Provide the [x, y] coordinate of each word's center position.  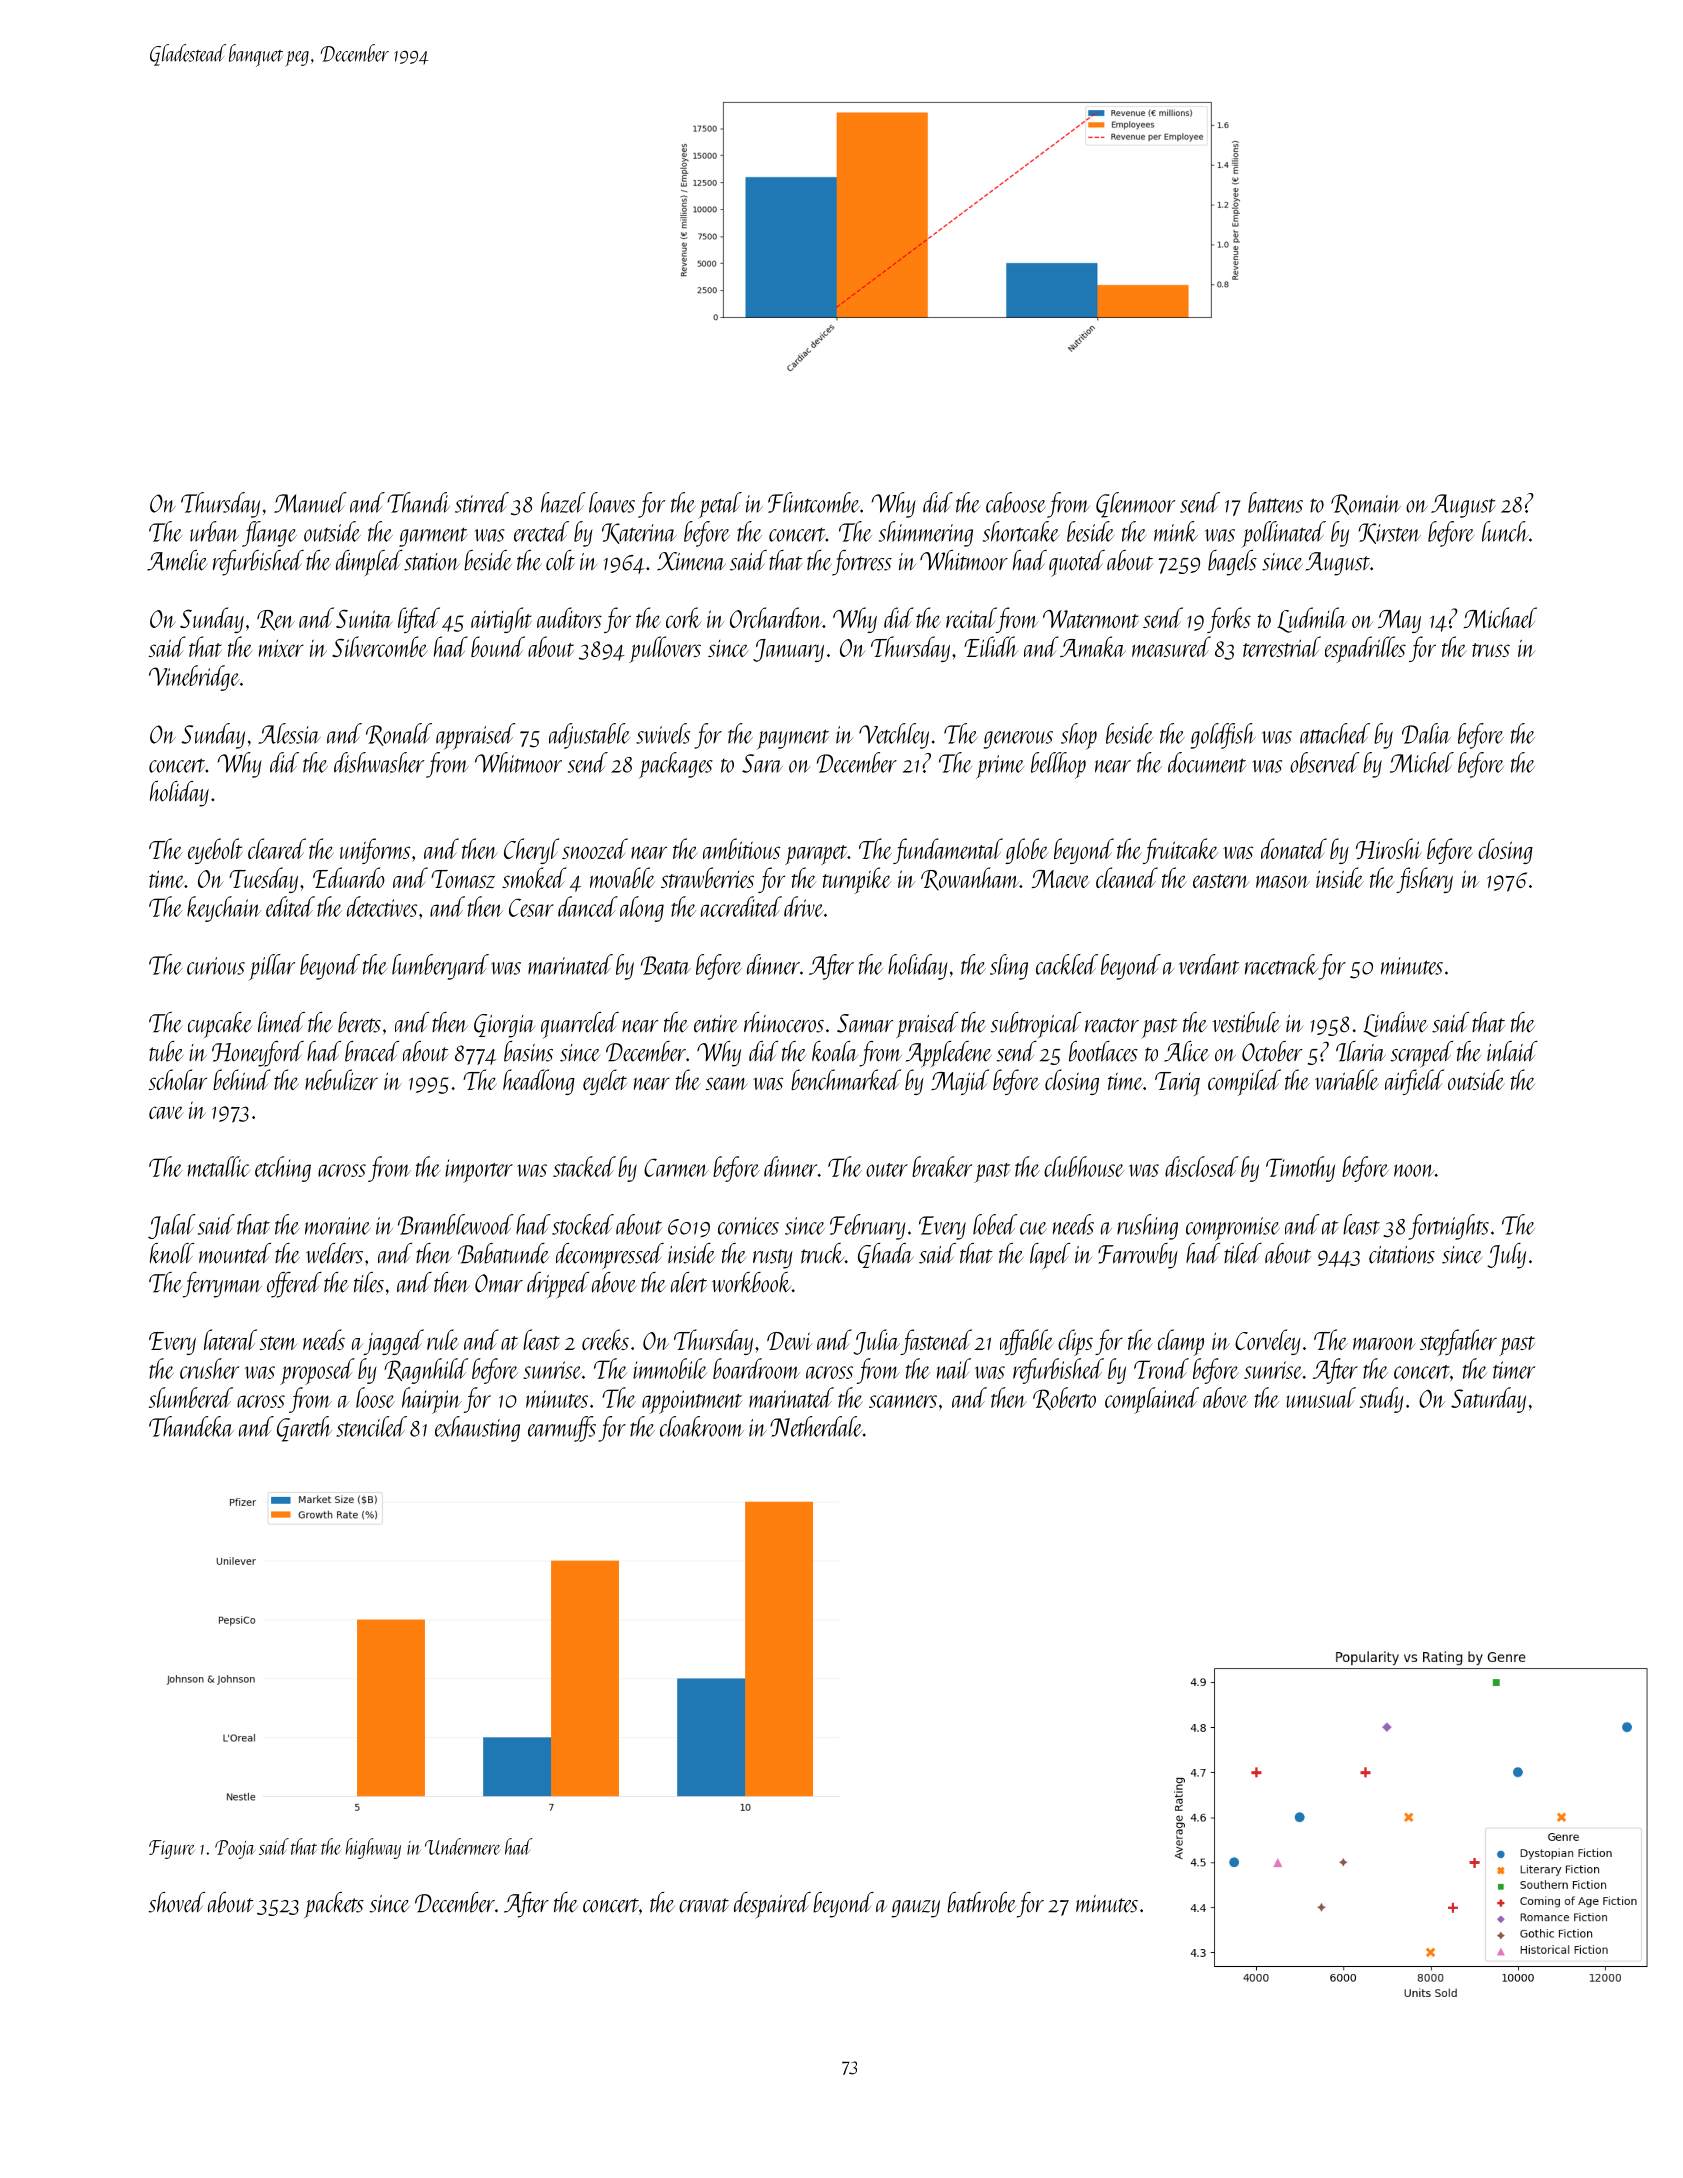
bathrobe [981, 1902]
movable [622, 877]
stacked [584, 1166]
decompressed [610, 1256]
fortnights [1448, 1227]
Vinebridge [194, 678]
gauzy [916, 1909]
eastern [1221, 881]
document [1207, 762]
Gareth [304, 1429]
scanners [903, 1401]
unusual [1321, 1397]
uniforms [375, 851]
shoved [177, 1902]
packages [676, 765]
